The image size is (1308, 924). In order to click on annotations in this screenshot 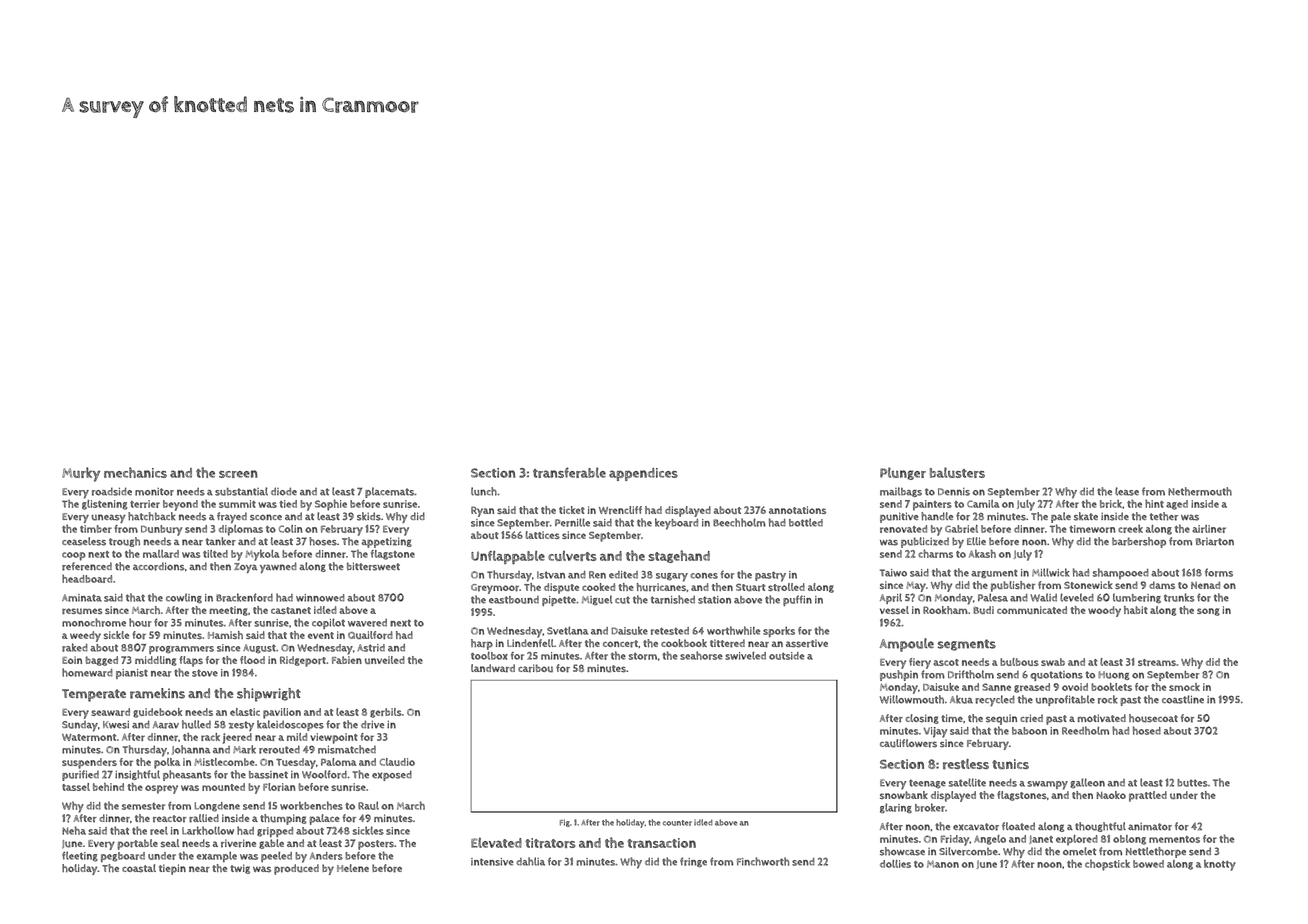, I will do `click(797, 510)`.
